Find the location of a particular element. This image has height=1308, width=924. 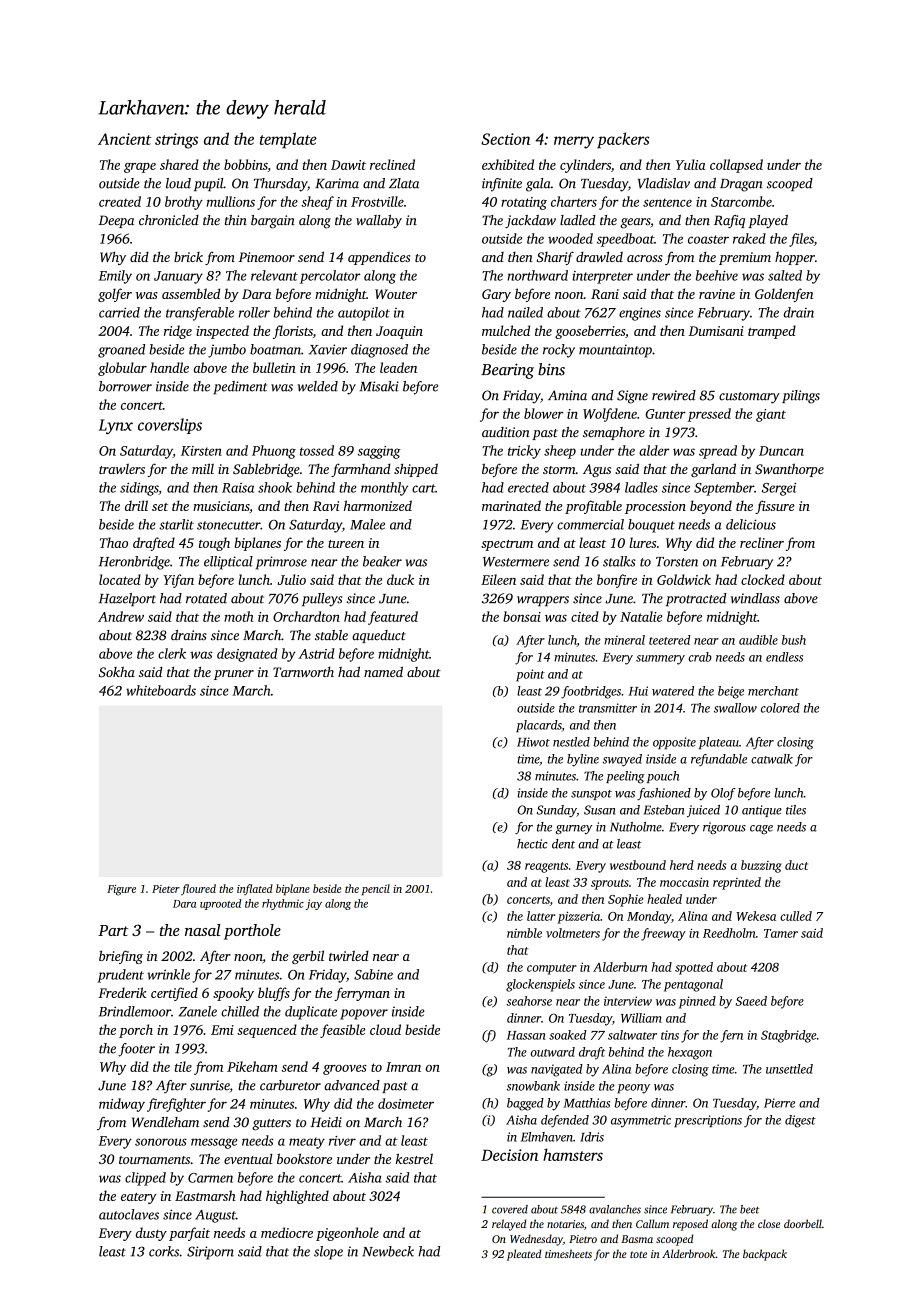

carried is located at coordinates (119, 312).
